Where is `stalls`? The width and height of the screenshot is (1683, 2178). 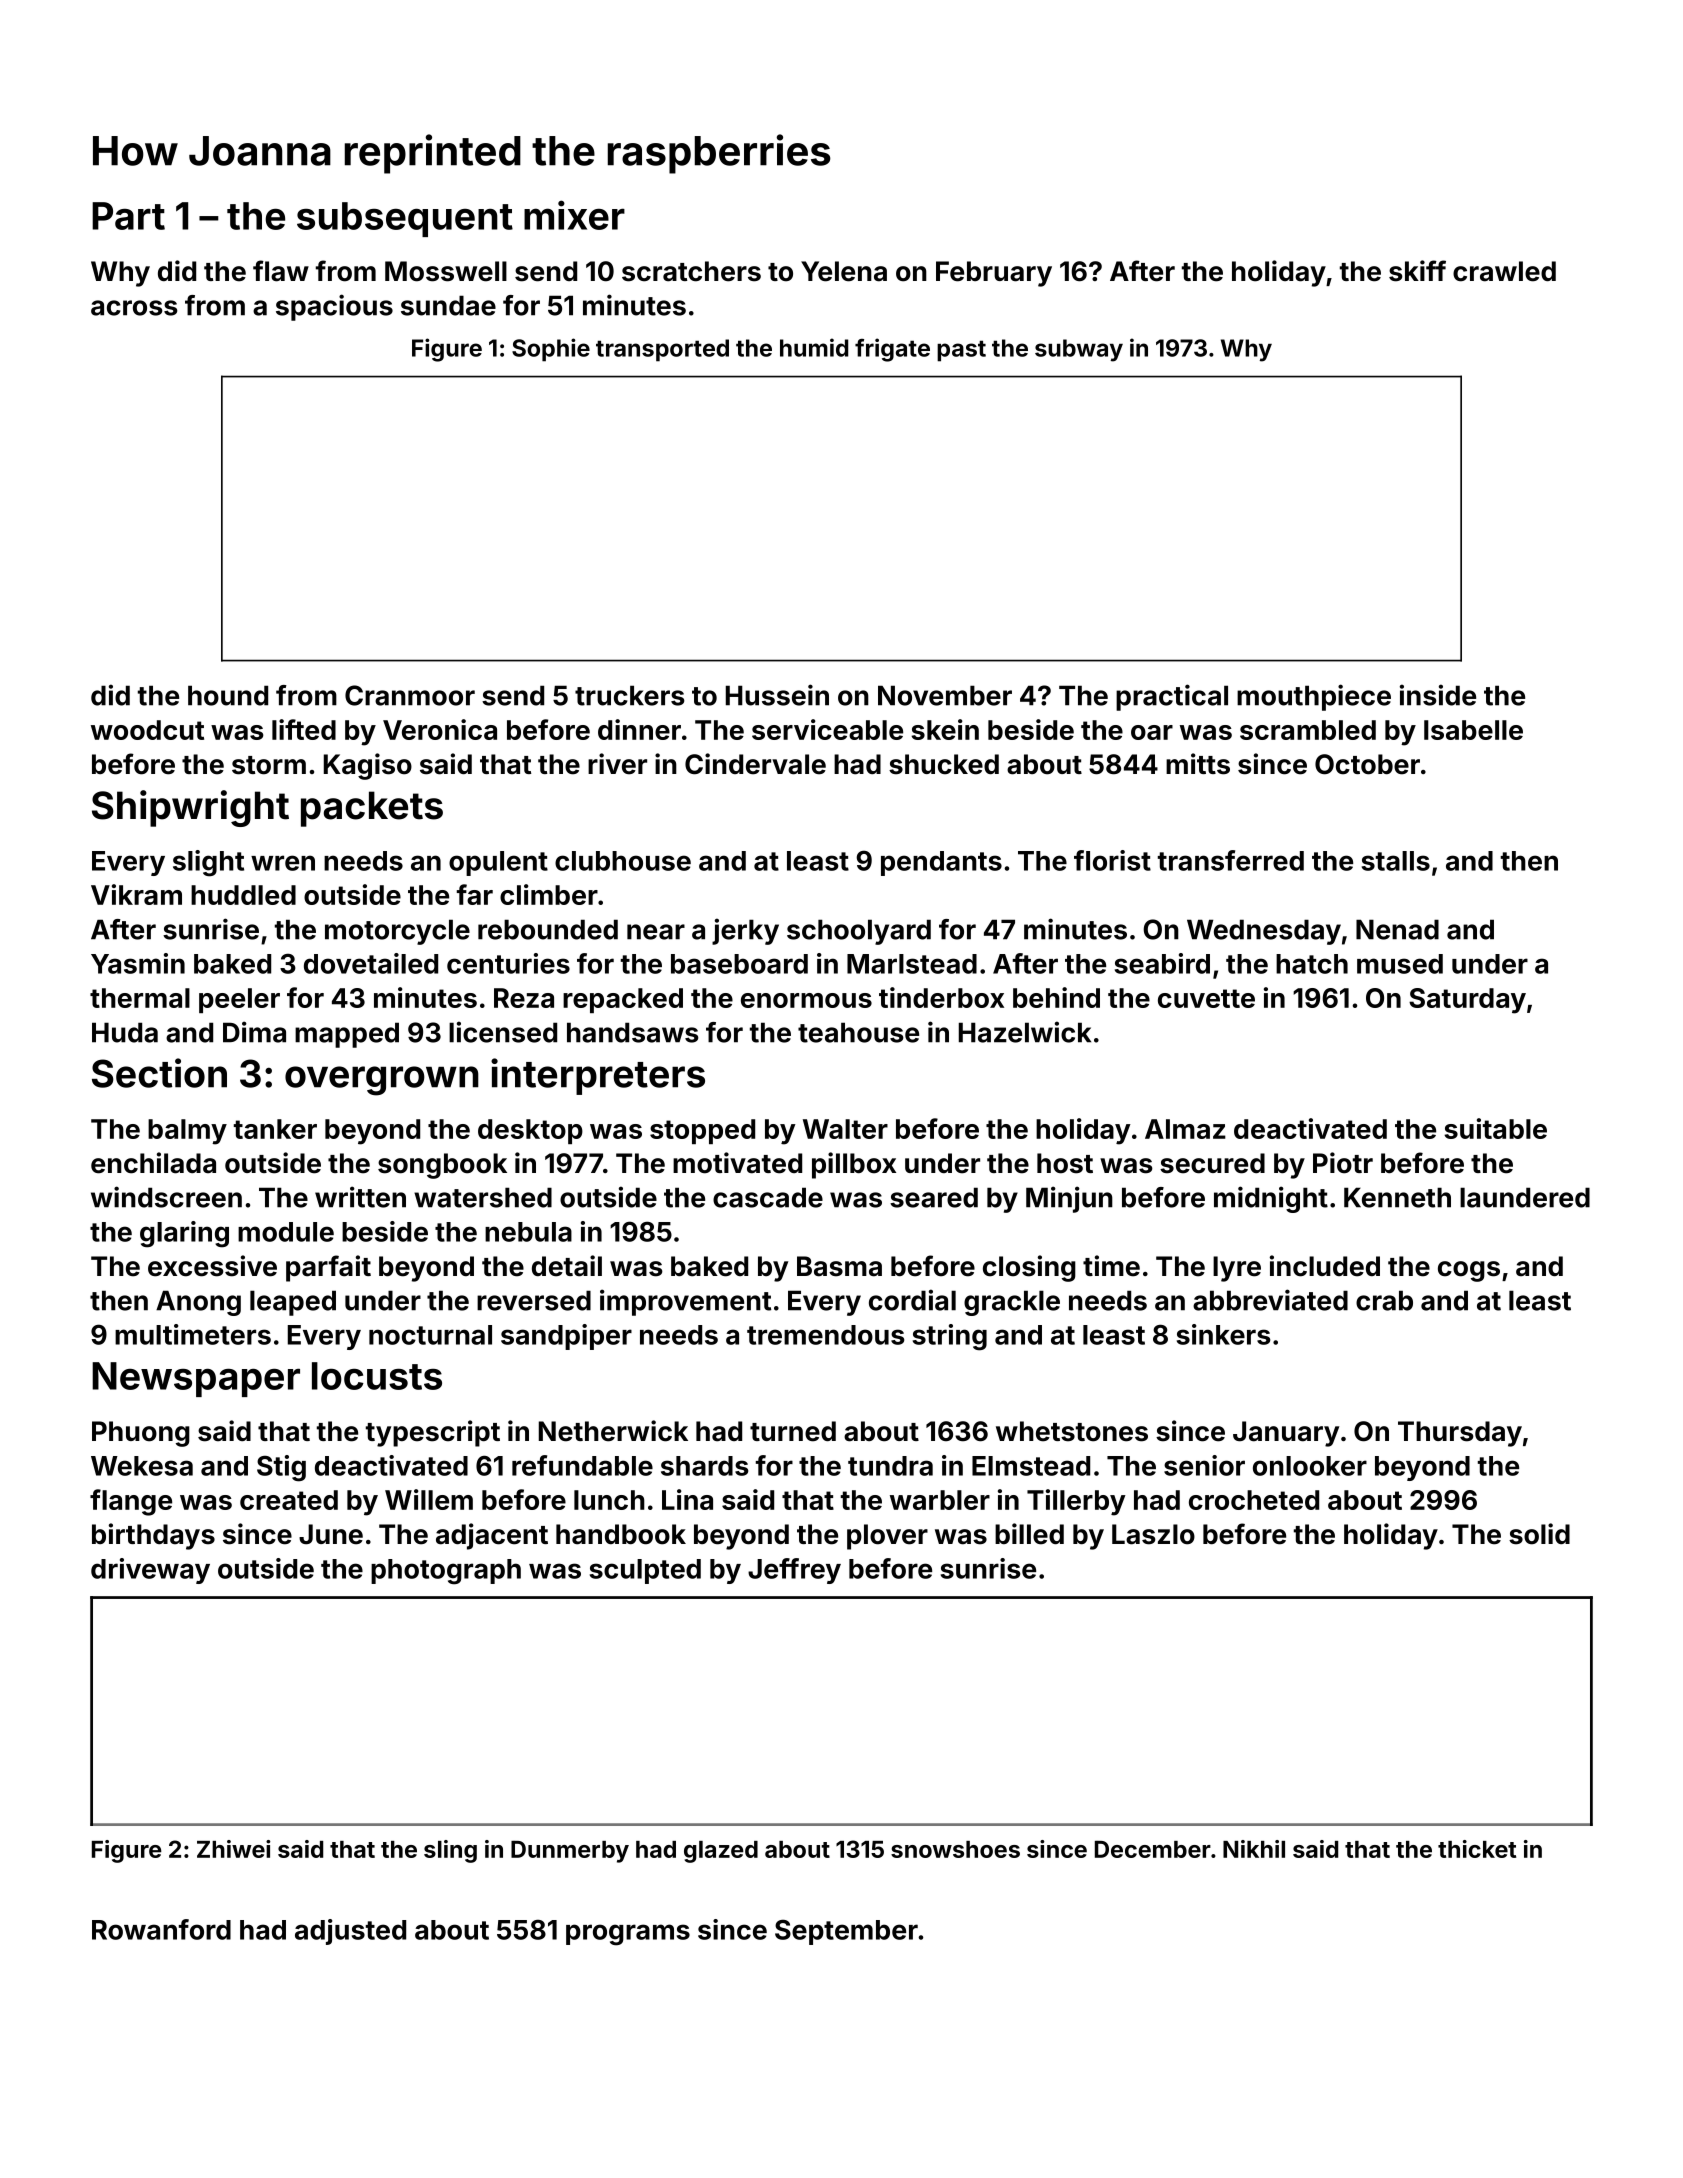 stalls is located at coordinates (1396, 861).
